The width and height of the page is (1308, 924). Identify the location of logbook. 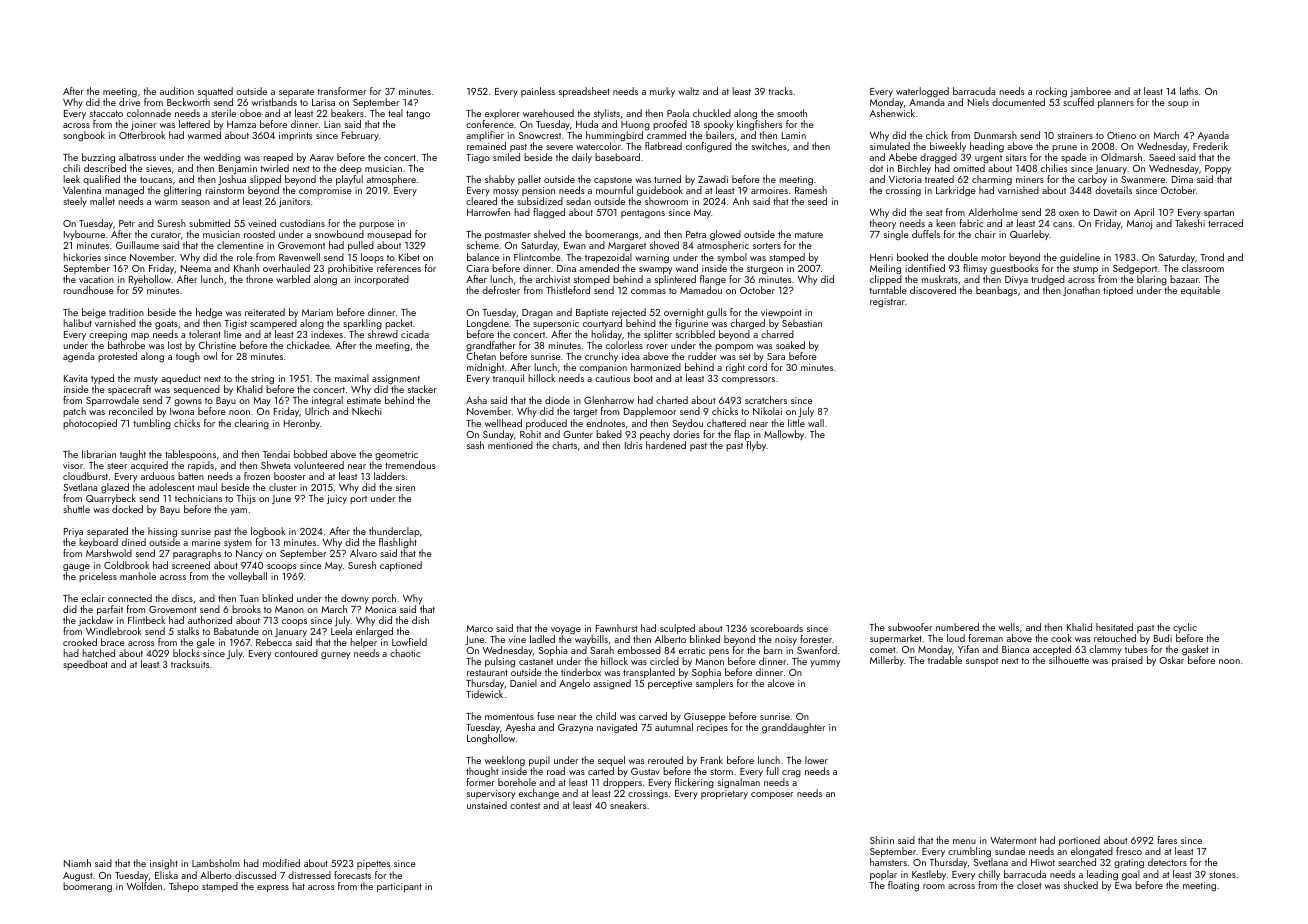
(268, 533).
